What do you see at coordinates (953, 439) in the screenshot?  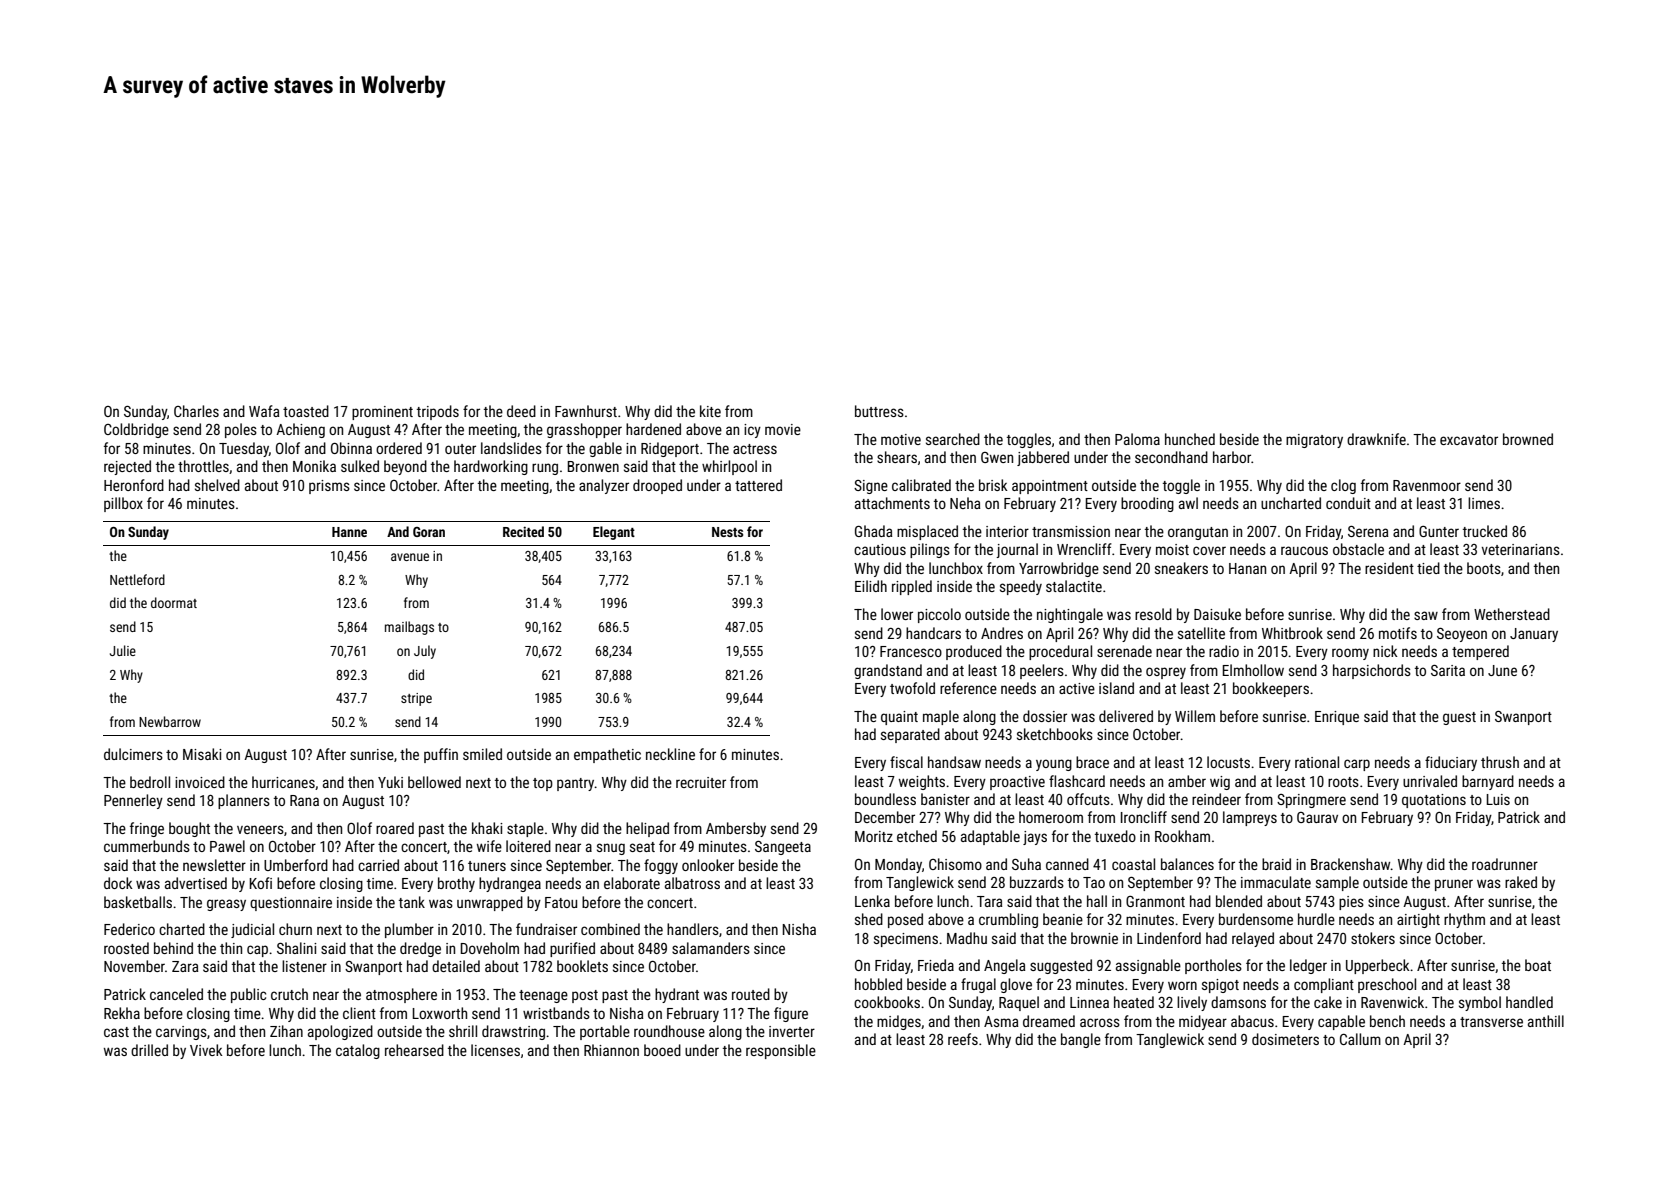 I see `searched` at bounding box center [953, 439].
